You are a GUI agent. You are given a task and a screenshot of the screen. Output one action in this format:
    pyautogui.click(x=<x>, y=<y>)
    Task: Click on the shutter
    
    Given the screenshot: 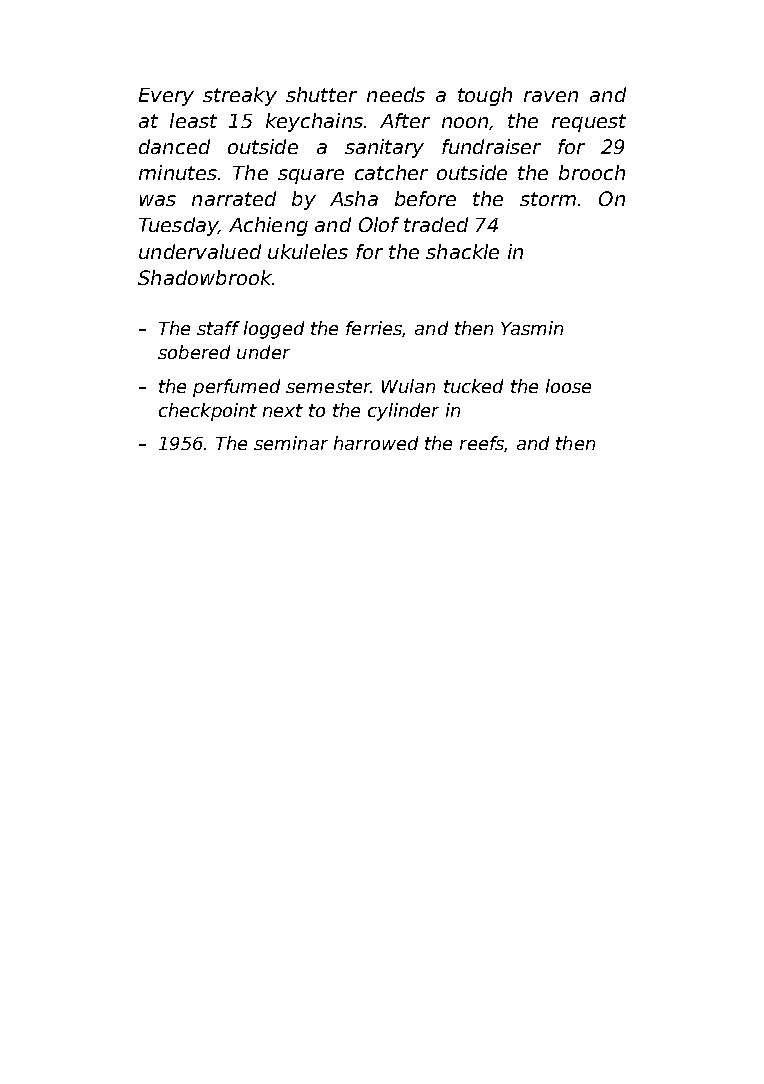 What is the action you would take?
    pyautogui.click(x=321, y=94)
